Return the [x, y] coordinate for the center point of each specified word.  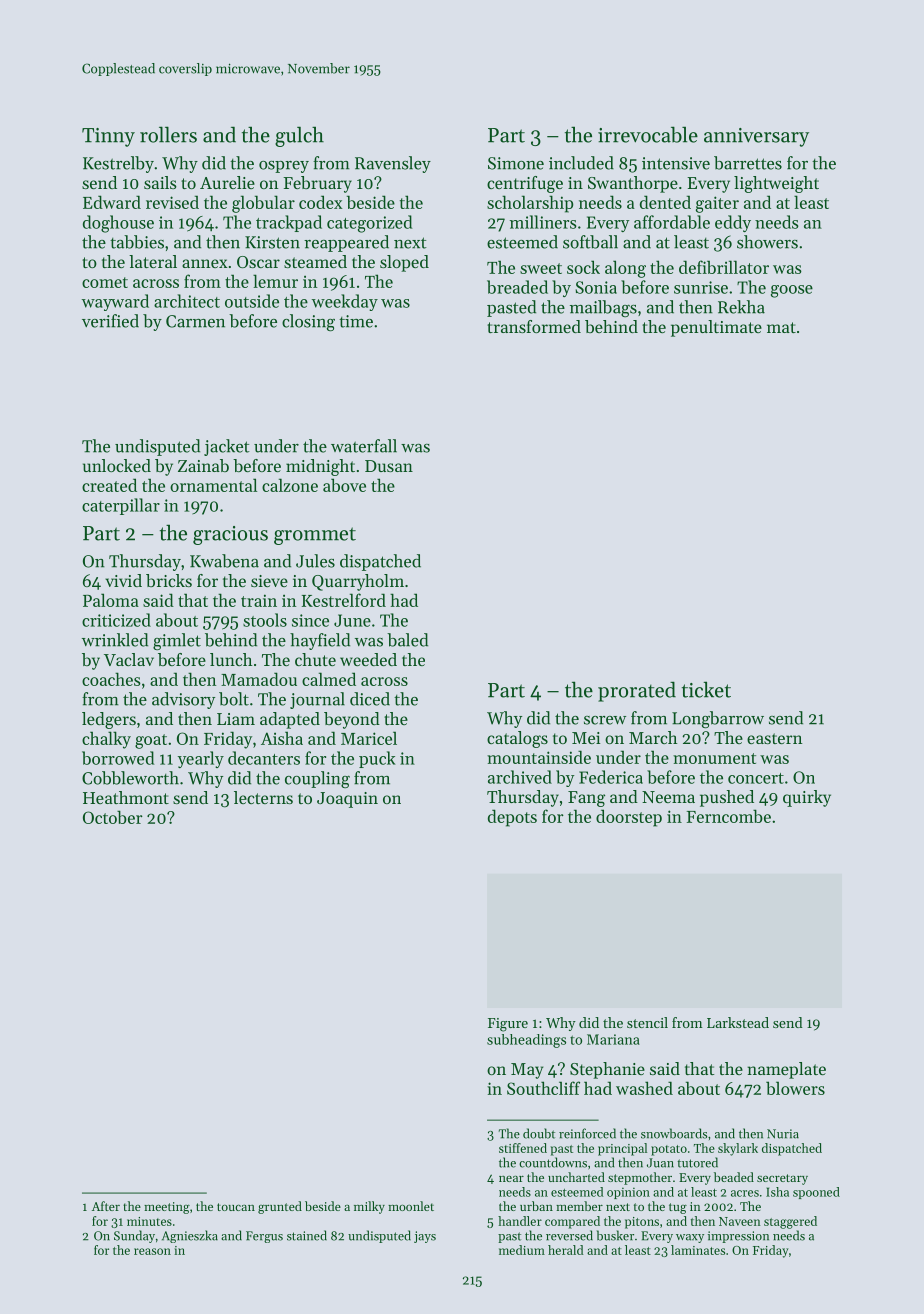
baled [407, 640]
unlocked [117, 465]
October [113, 817]
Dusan [389, 466]
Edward [112, 202]
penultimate [716, 328]
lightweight [776, 184]
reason [152, 1251]
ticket [706, 689]
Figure [508, 1025]
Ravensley [393, 164]
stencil [647, 1022]
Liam [236, 719]
